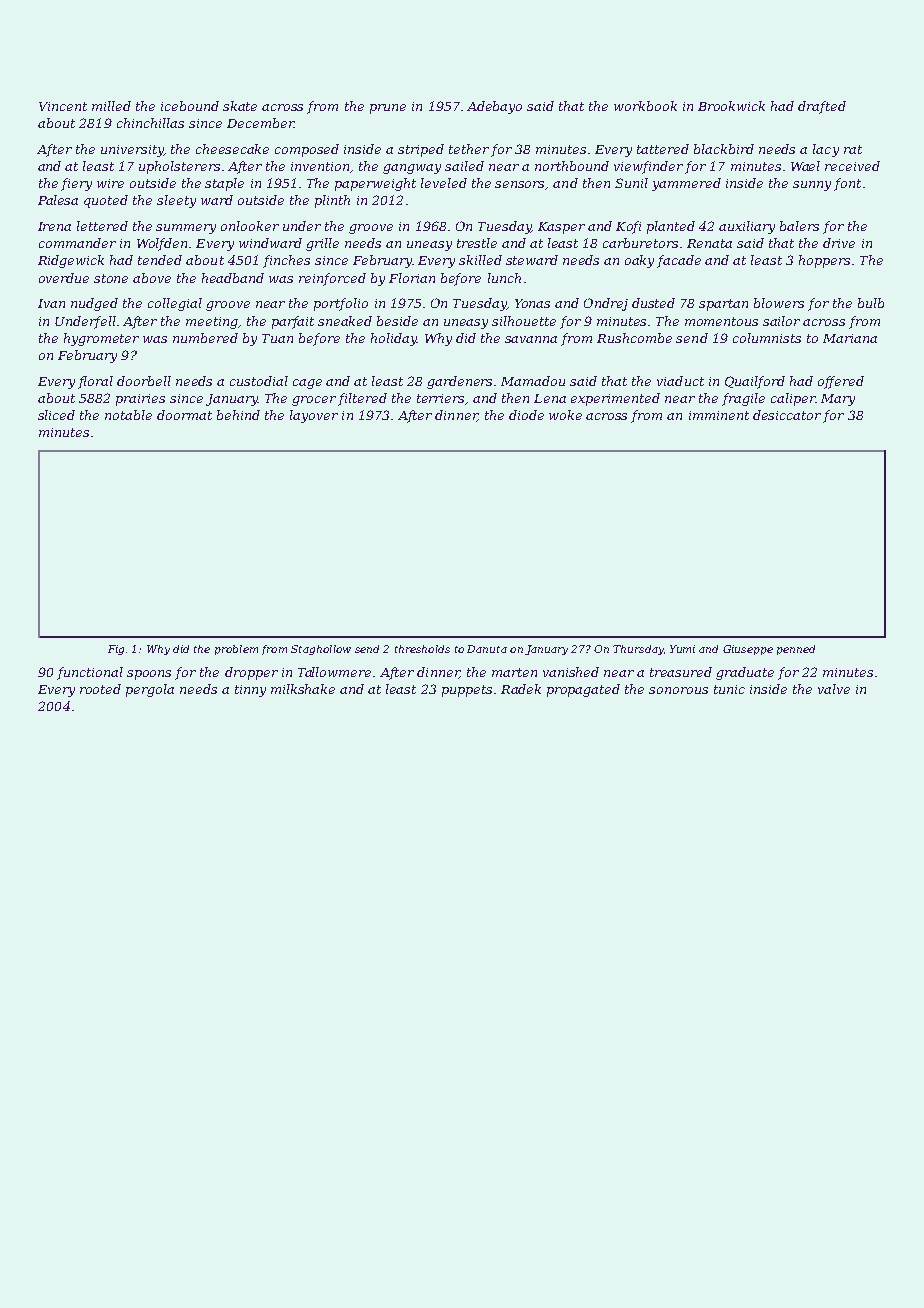 The image size is (924, 1308). I want to click on Fig, so click(116, 650).
